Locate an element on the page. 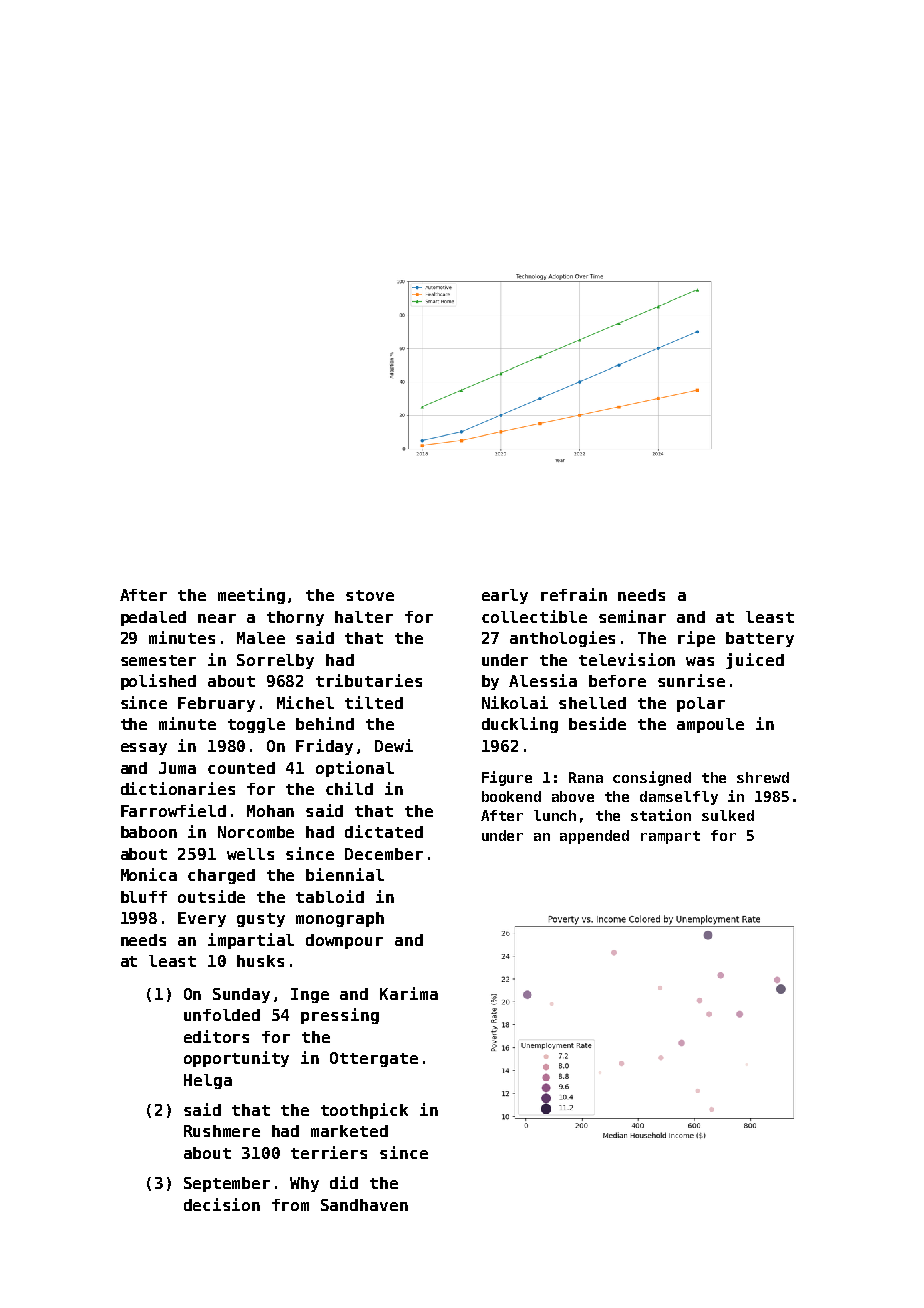 The height and width of the image is (1308, 924). battery is located at coordinates (760, 639).
